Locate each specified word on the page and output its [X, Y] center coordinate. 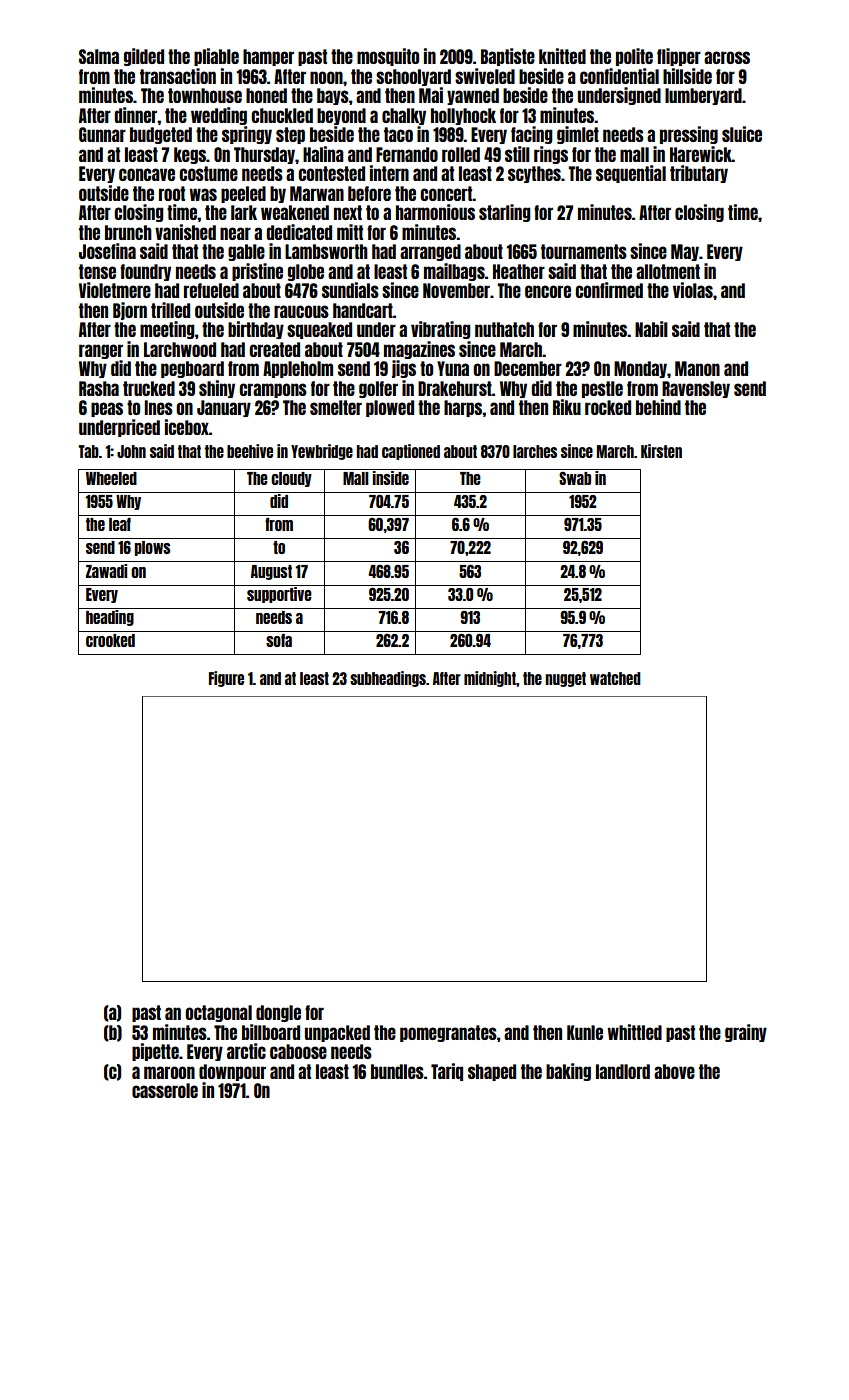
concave [147, 174]
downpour [232, 1072]
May [685, 252]
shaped [492, 1072]
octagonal [218, 1013]
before [369, 193]
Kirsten [661, 451]
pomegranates [448, 1033]
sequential [631, 174]
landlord [623, 1071]
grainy [746, 1033]
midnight [490, 679]
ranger [101, 351]
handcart [363, 310]
